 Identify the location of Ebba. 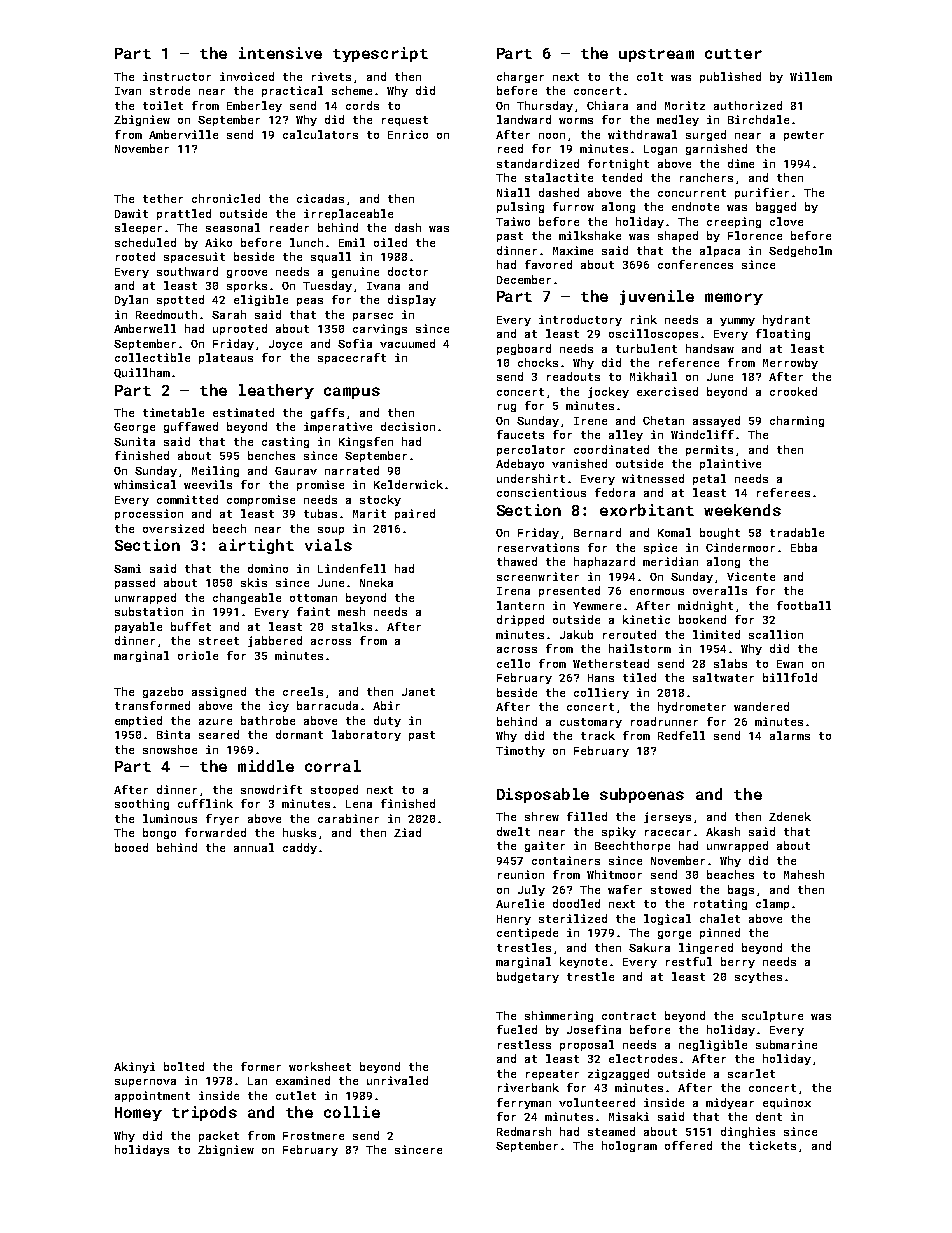
(804, 547).
